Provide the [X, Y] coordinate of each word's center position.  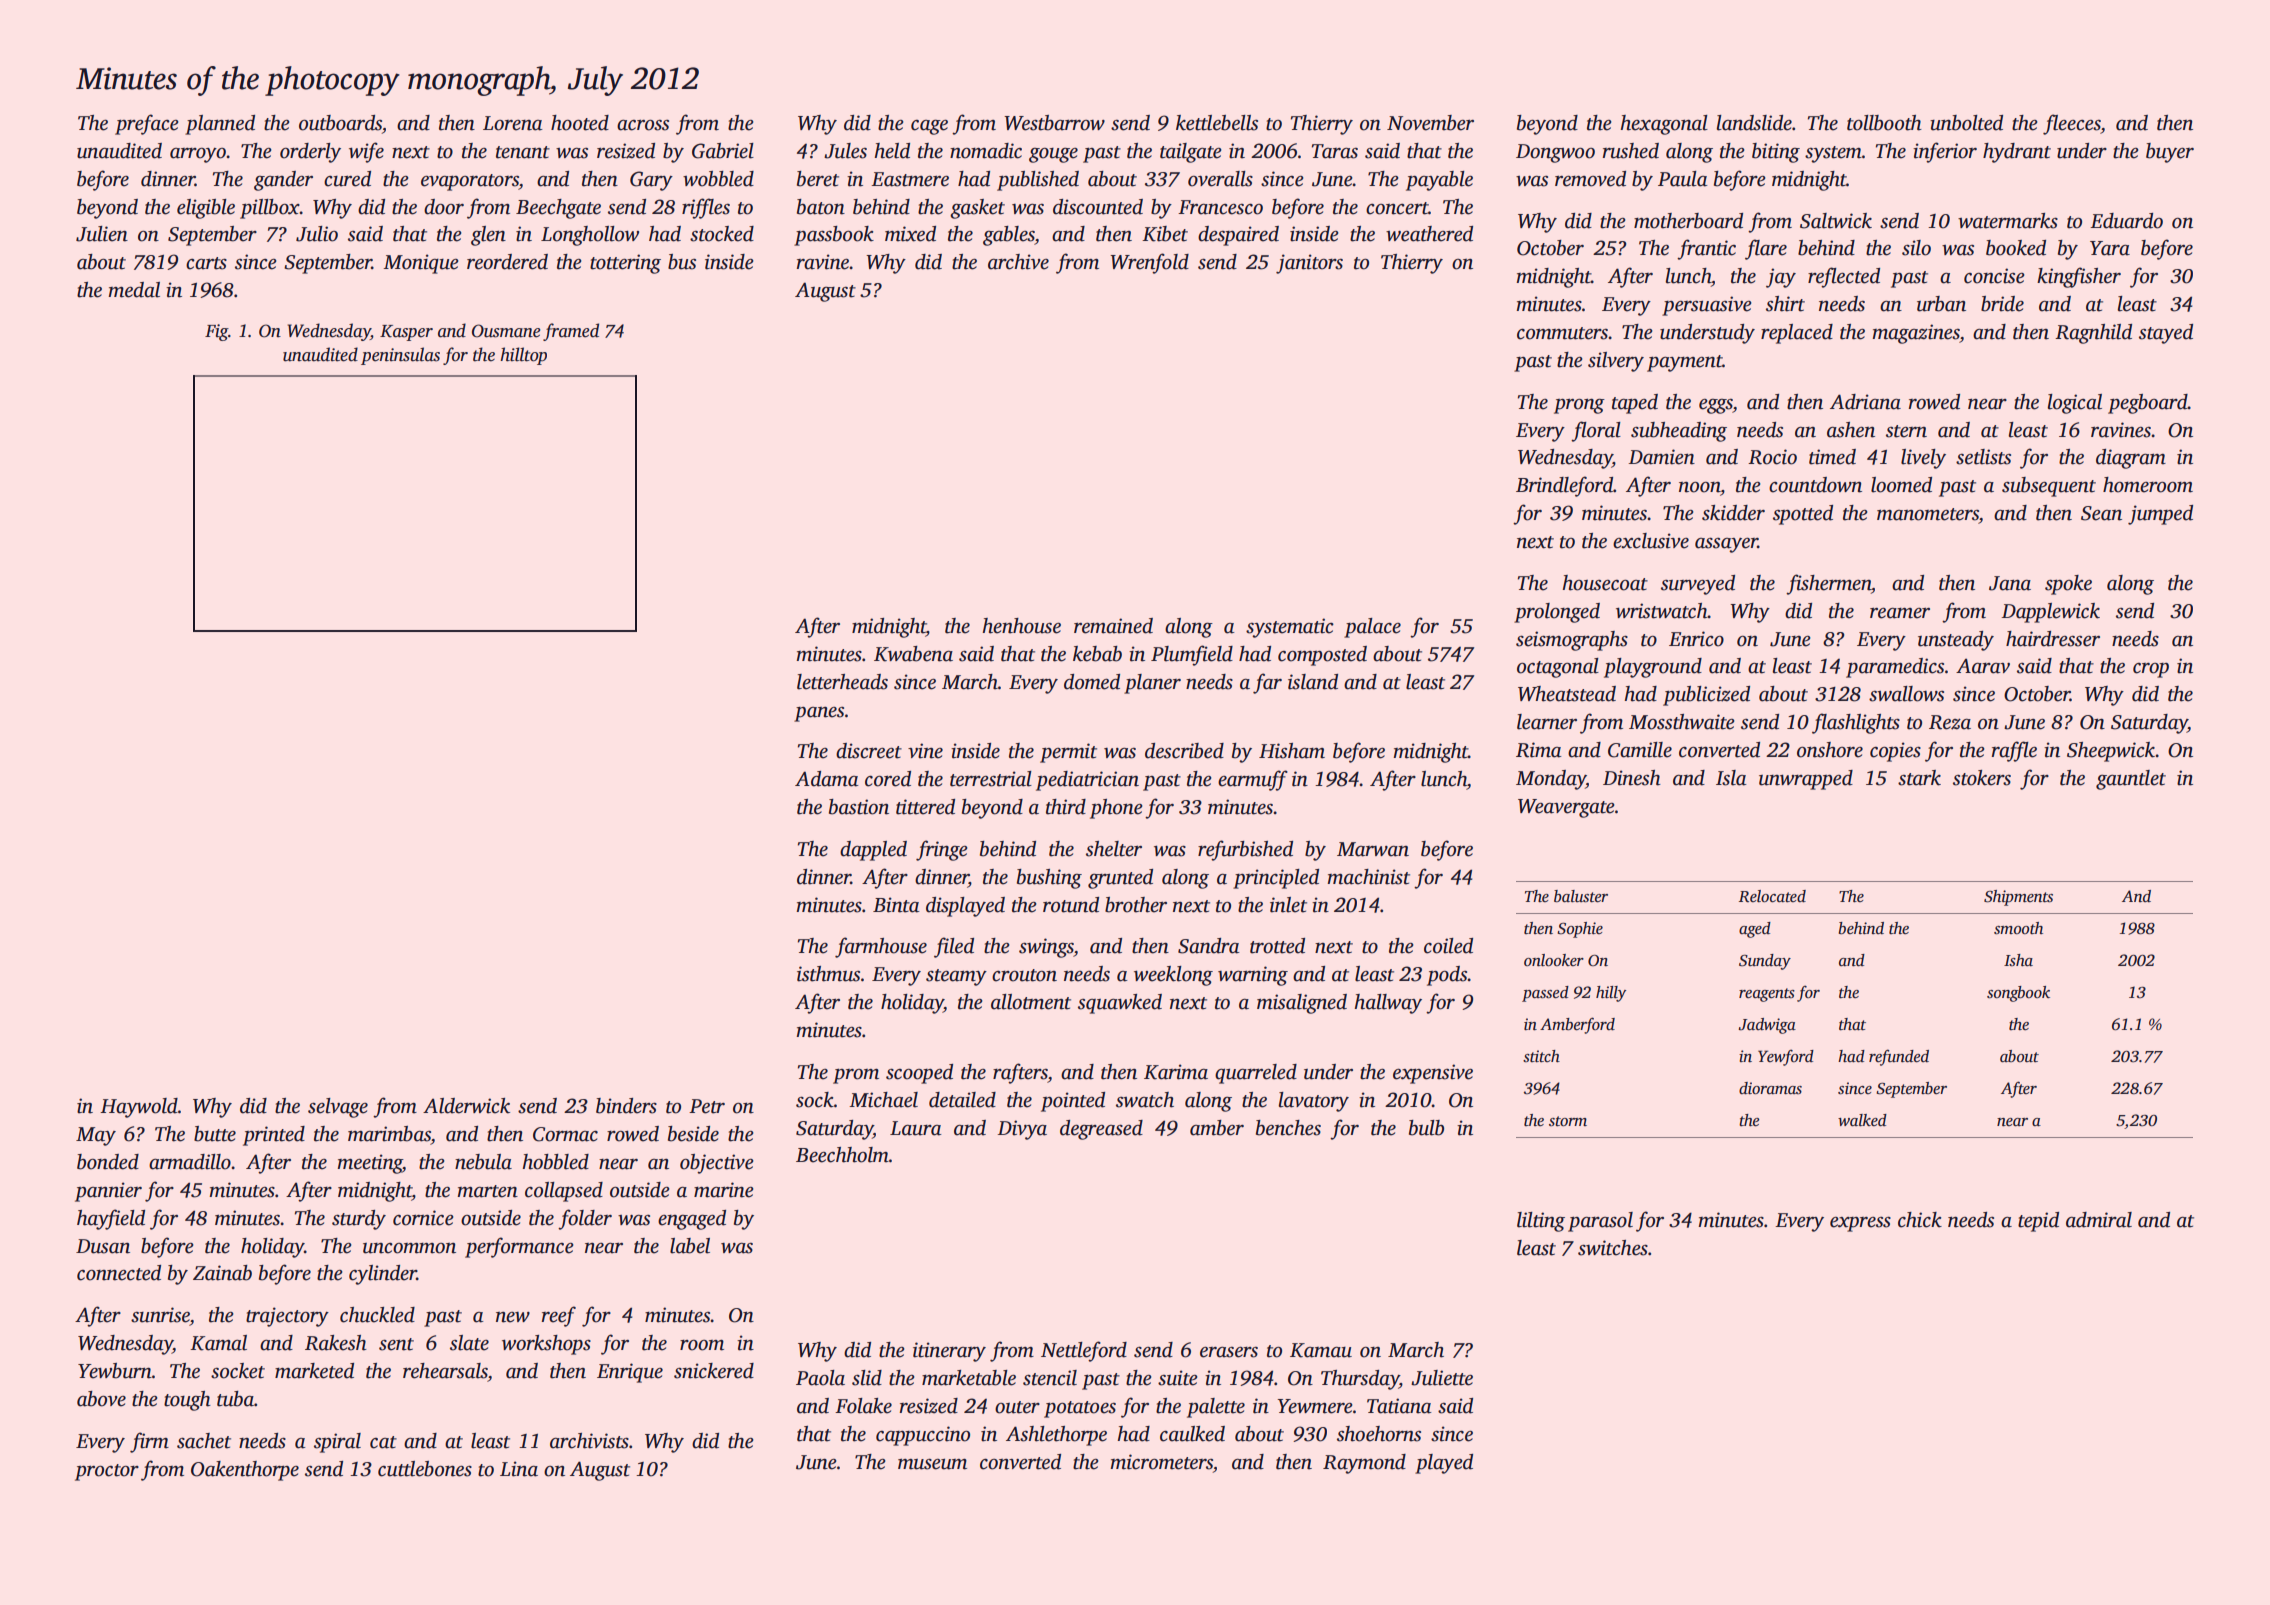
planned [220, 125]
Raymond [1364, 1464]
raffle [2014, 751]
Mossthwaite [1682, 722]
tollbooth [1884, 123]
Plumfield [1192, 655]
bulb [1426, 1128]
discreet [869, 751]
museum [932, 1464]
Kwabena [913, 654]
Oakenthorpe [245, 1471]
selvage [338, 1108]
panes [819, 714]
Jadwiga [1767, 1026]
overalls [1220, 179]
